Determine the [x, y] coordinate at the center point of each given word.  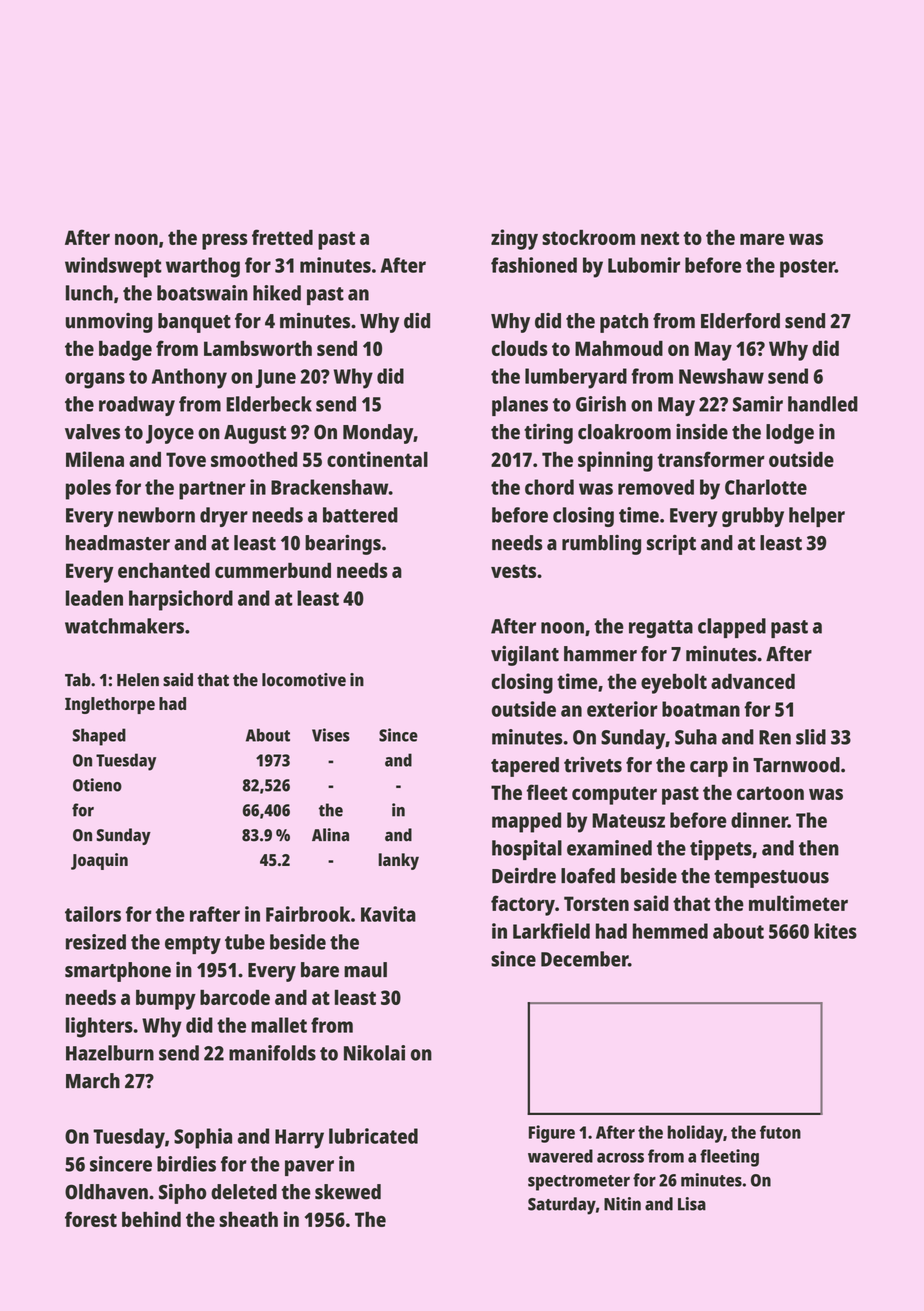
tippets [721, 850]
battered [360, 515]
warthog [203, 267]
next [660, 238]
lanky [398, 861]
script [671, 544]
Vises [331, 735]
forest [91, 1219]
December [584, 959]
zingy [514, 239]
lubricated [373, 1136]
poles [88, 489]
